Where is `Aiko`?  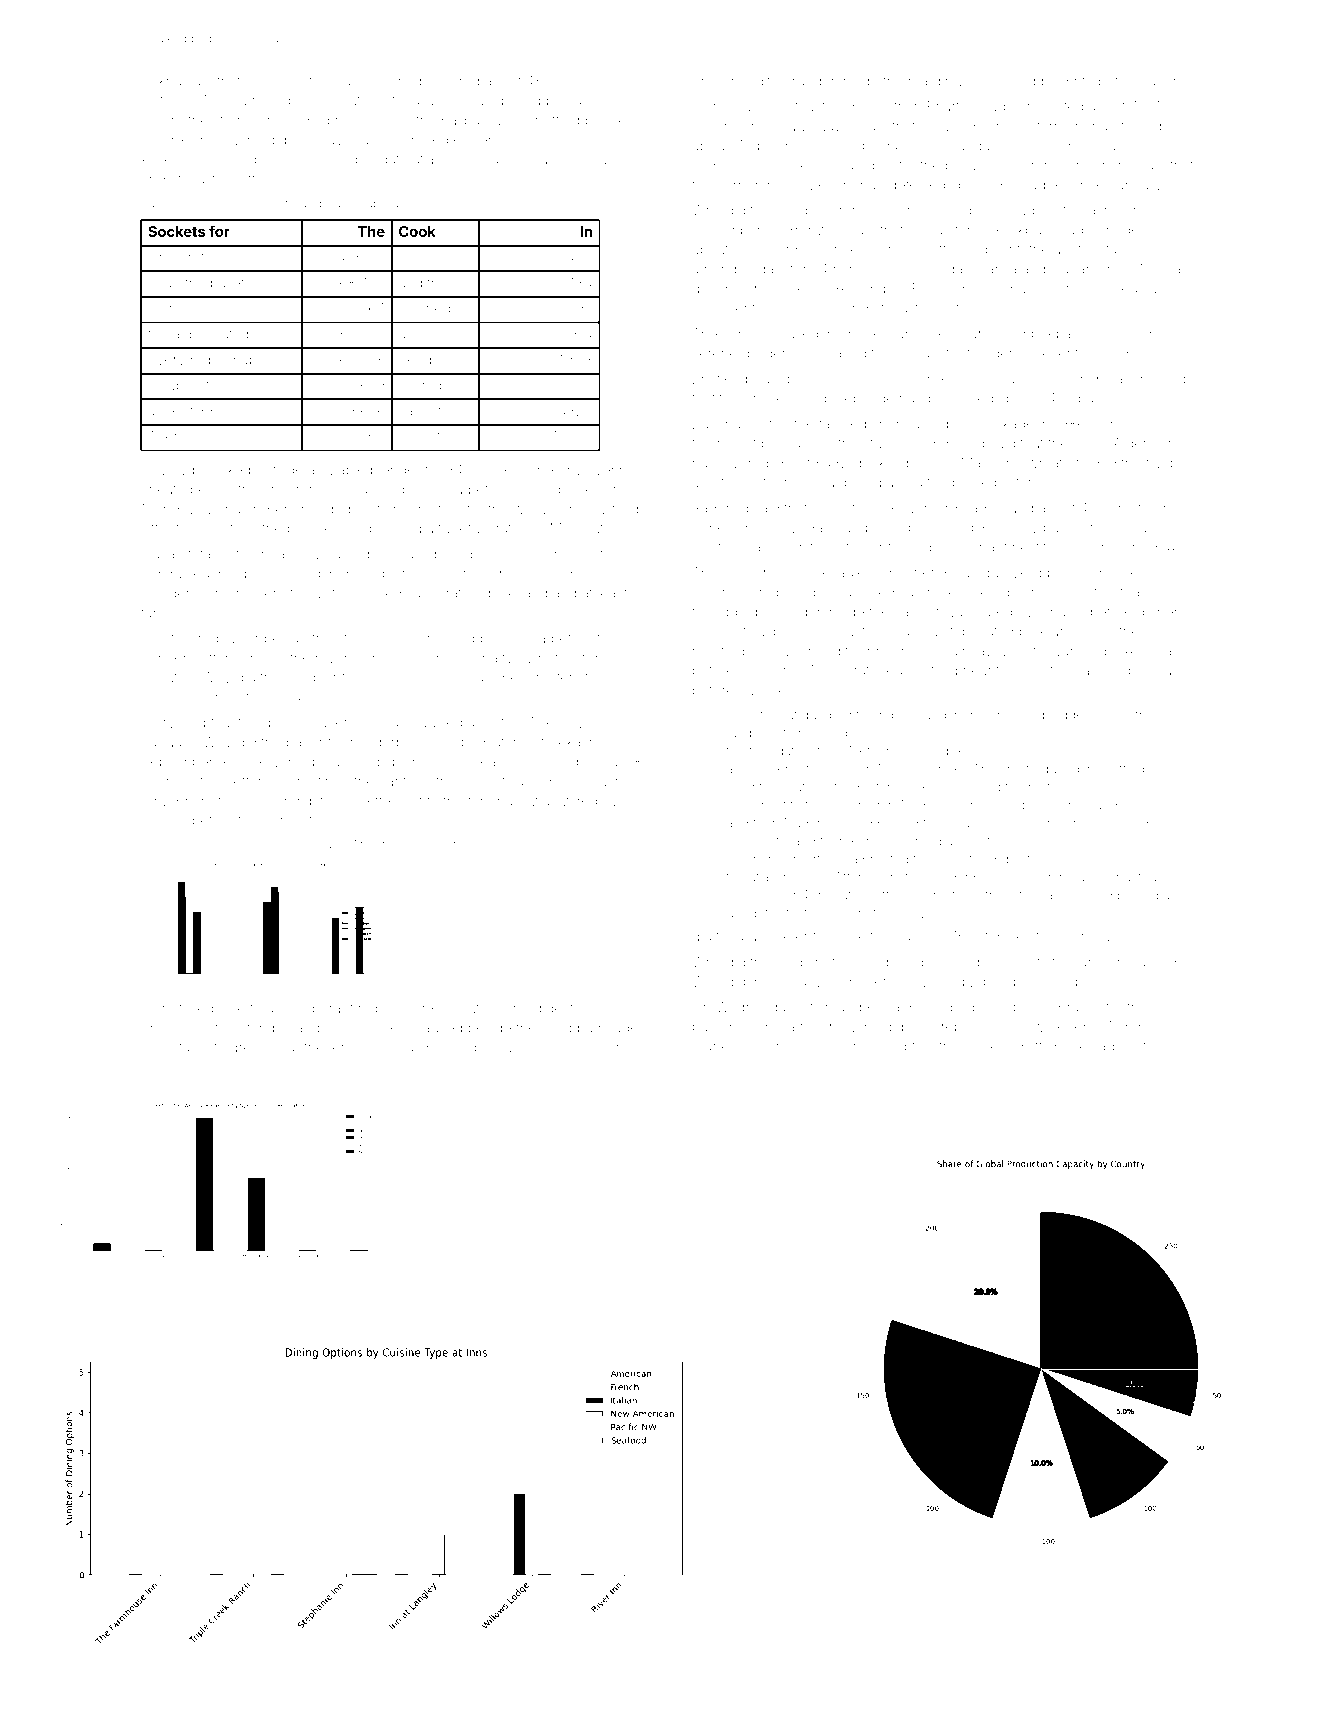 Aiko is located at coordinates (619, 120).
